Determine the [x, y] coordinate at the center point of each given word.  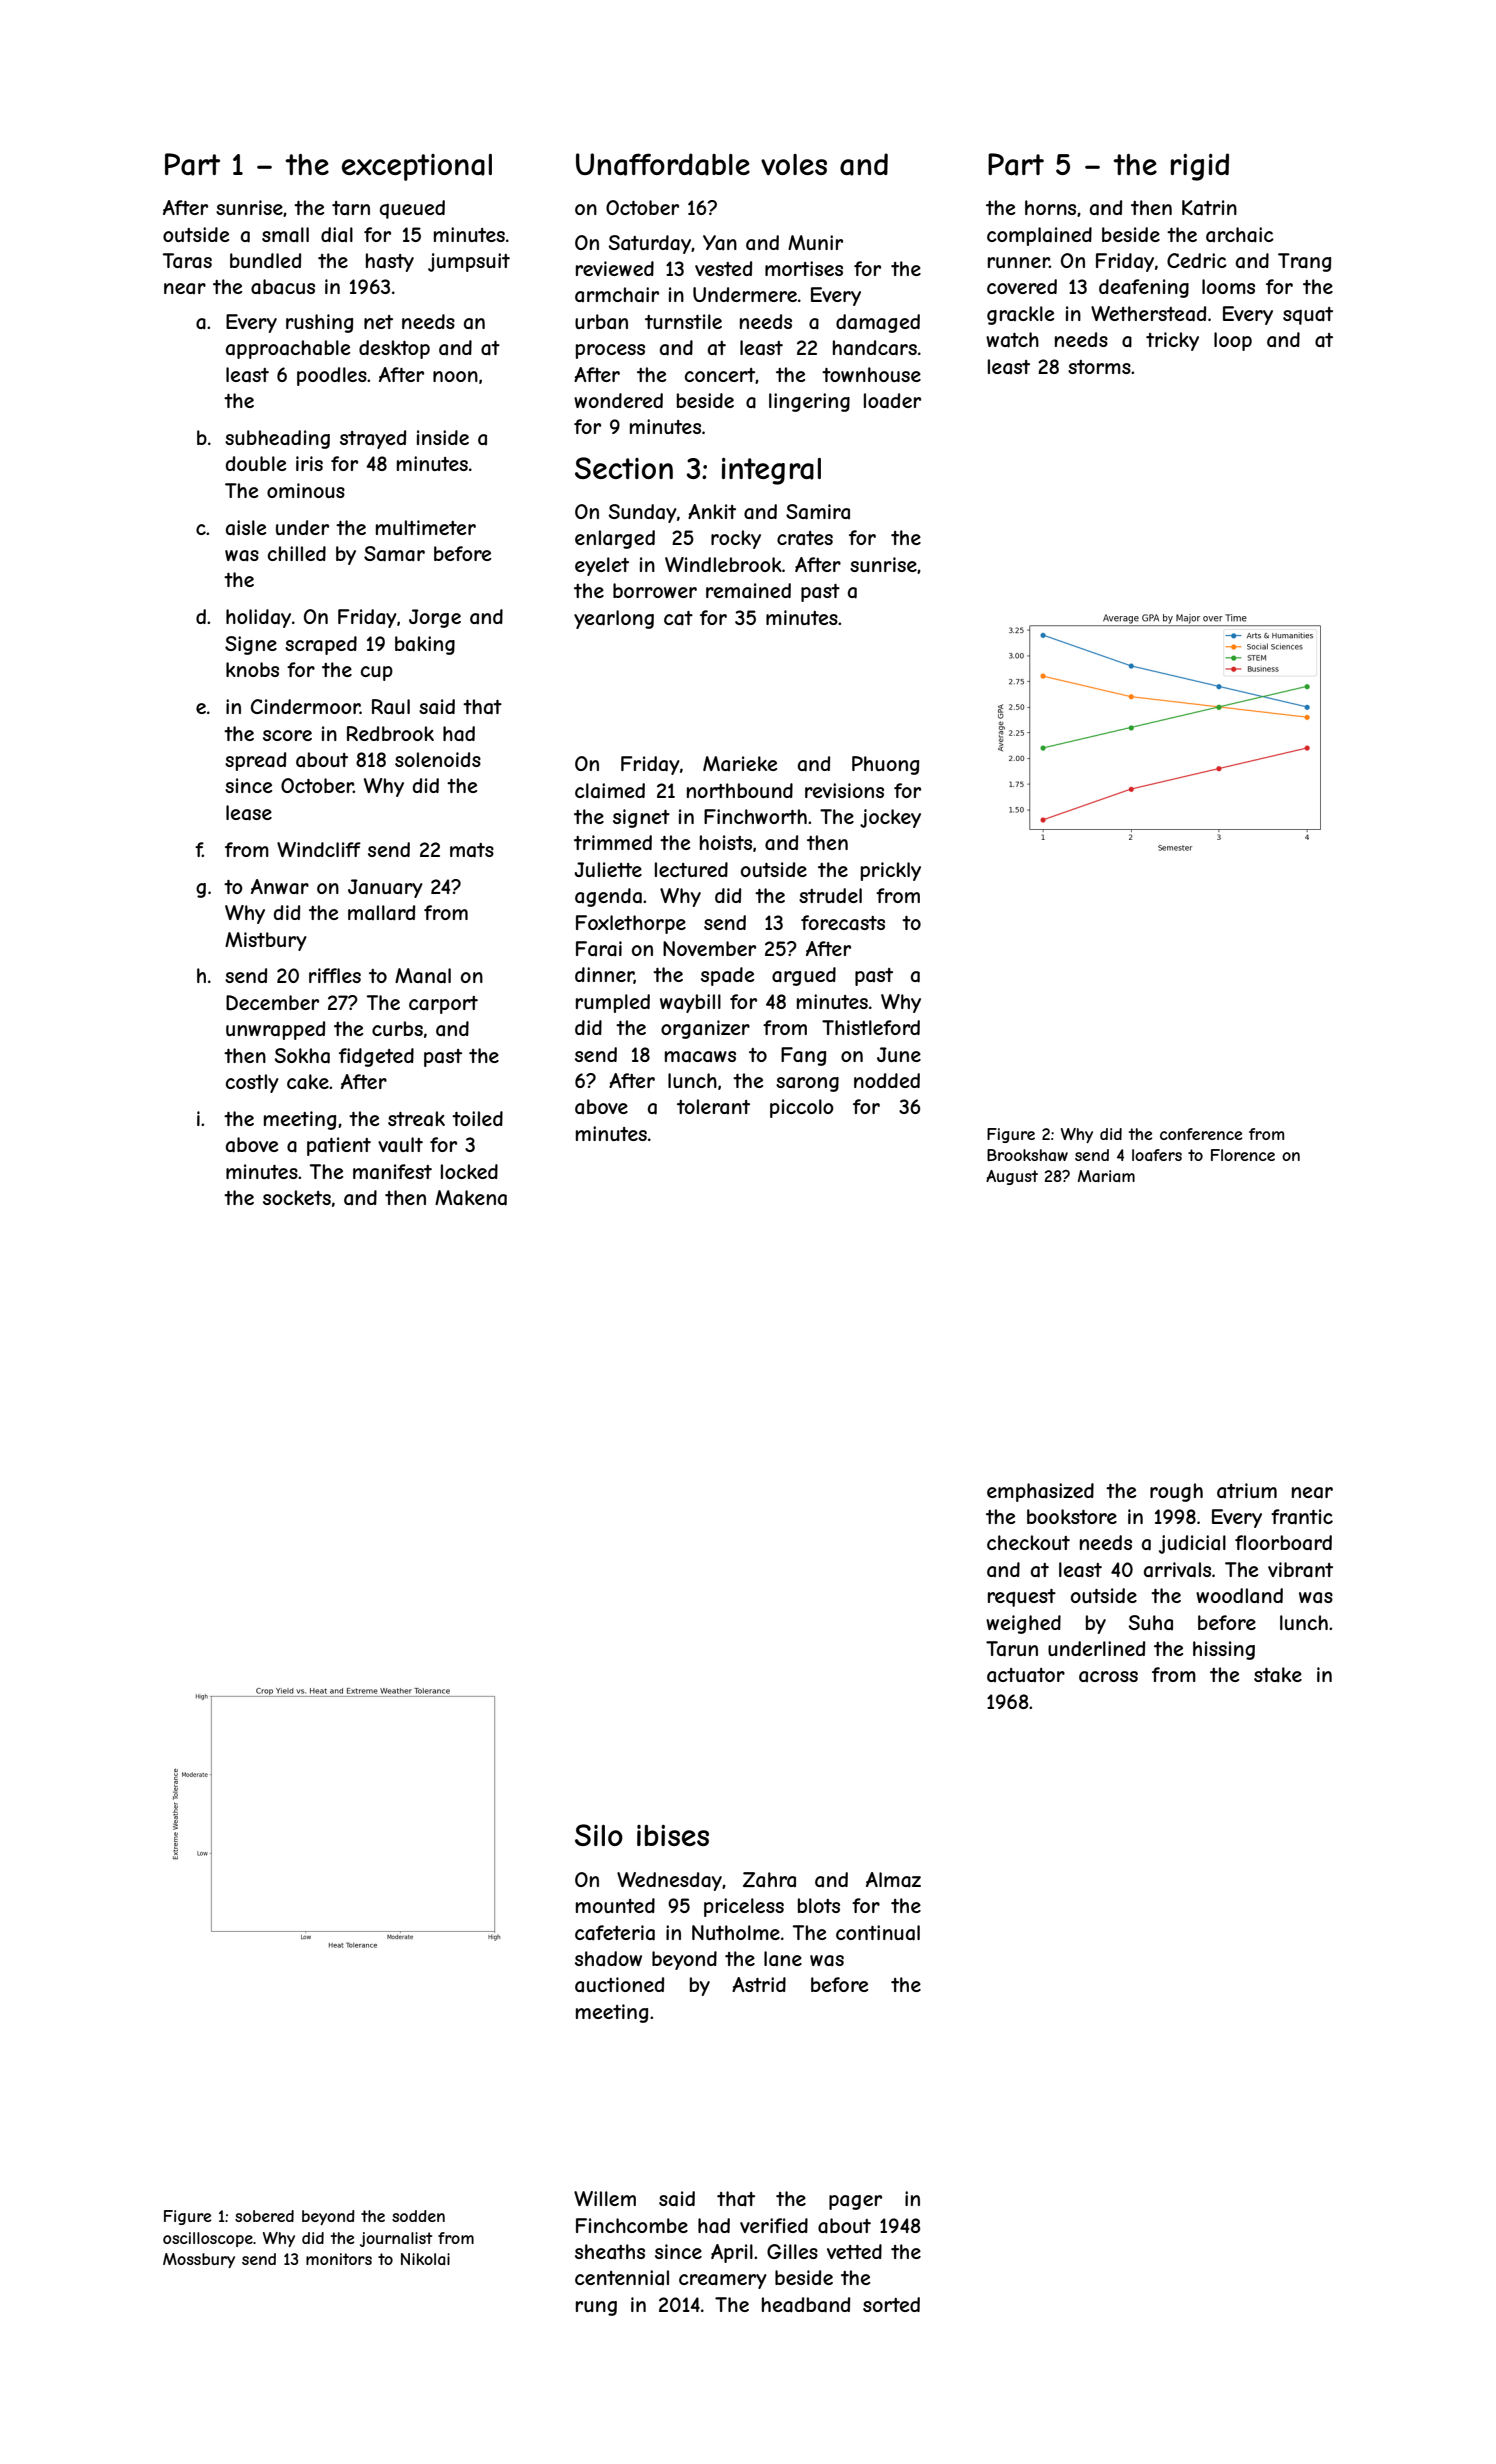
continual [878, 1933]
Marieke [740, 763]
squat [1308, 316]
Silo [599, 1835]
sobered [264, 2216]
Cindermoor [305, 706]
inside [443, 437]
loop [1233, 341]
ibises [673, 1835]
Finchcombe [632, 2225]
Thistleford [871, 1027]
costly [252, 1083]
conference [1201, 1134]
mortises [804, 268]
